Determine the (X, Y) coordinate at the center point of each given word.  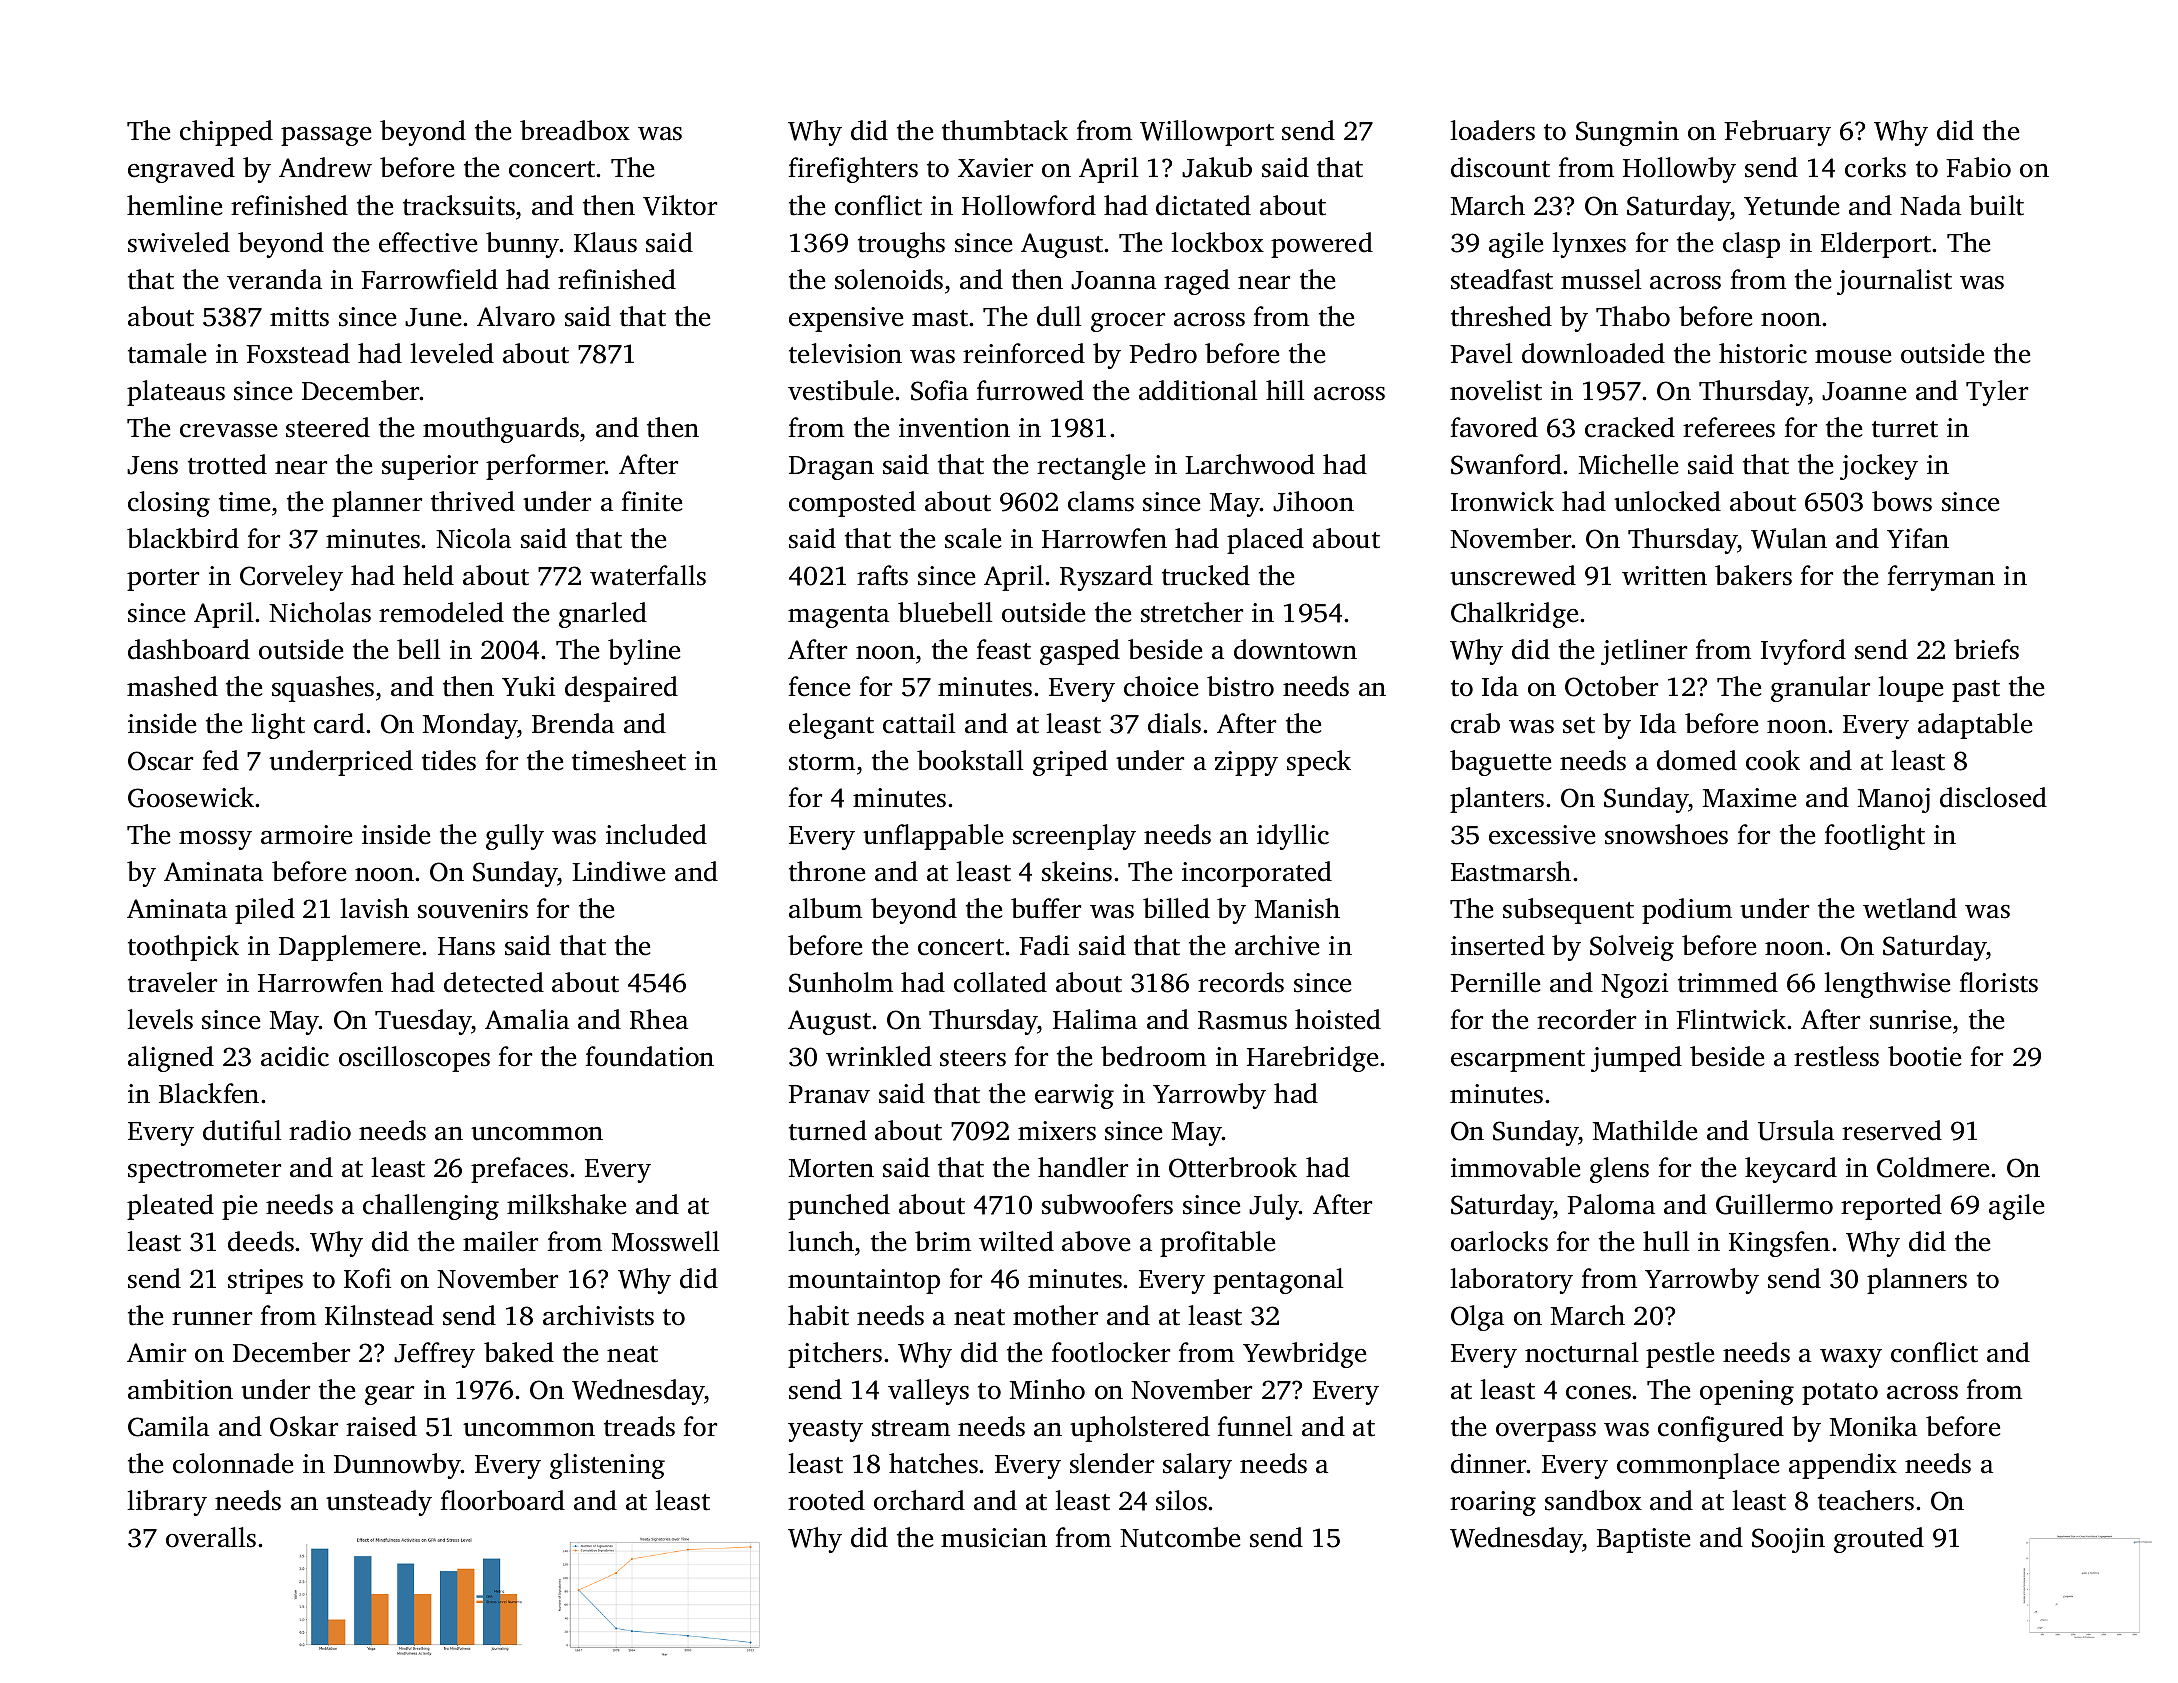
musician (994, 1538)
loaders (1492, 130)
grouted (1879, 1540)
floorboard (503, 1500)
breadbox (575, 130)
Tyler (1997, 393)
